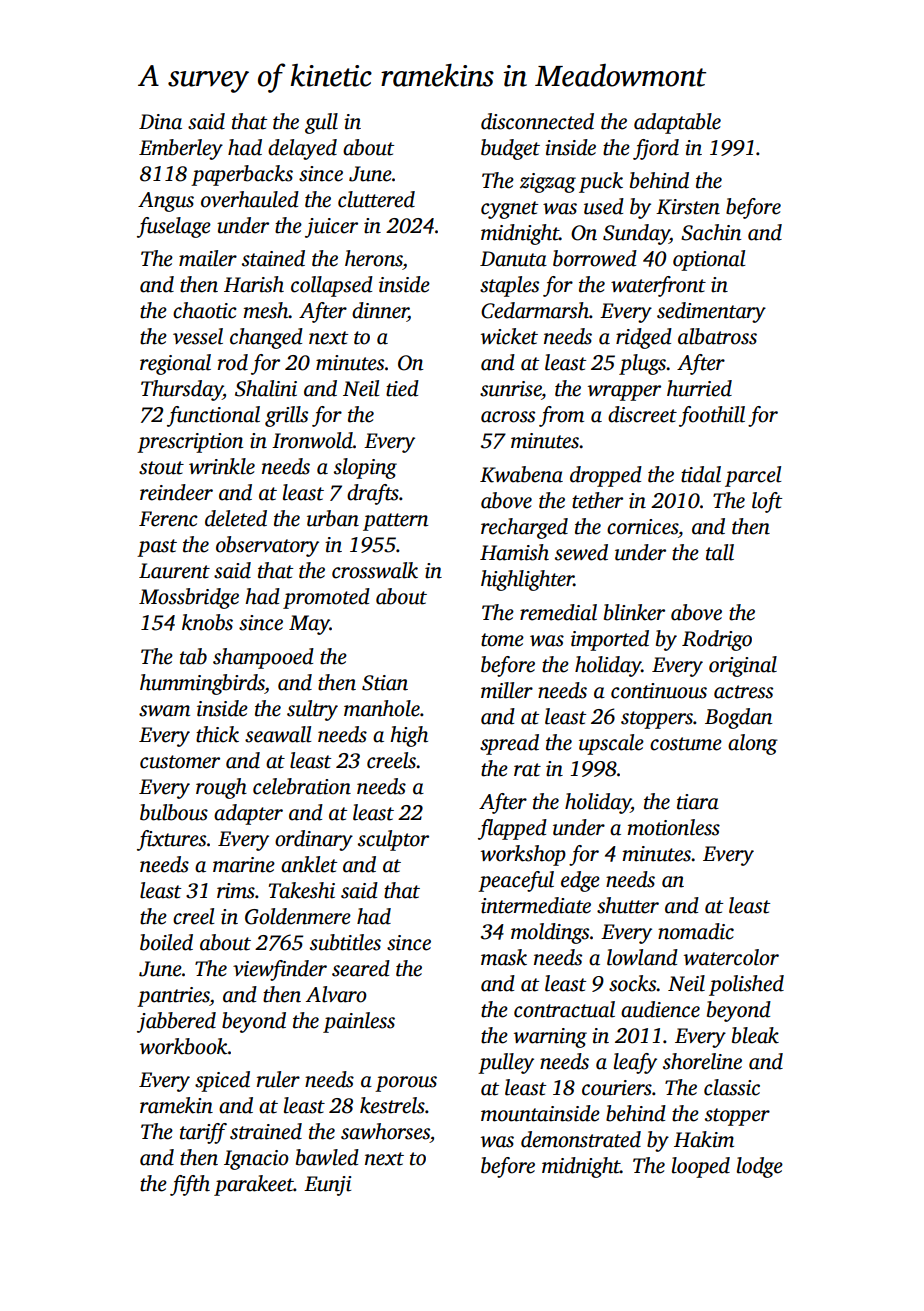 The width and height of the page is (924, 1311). Describe the element at coordinates (273, 258) in the page. I see `stained` at that location.
